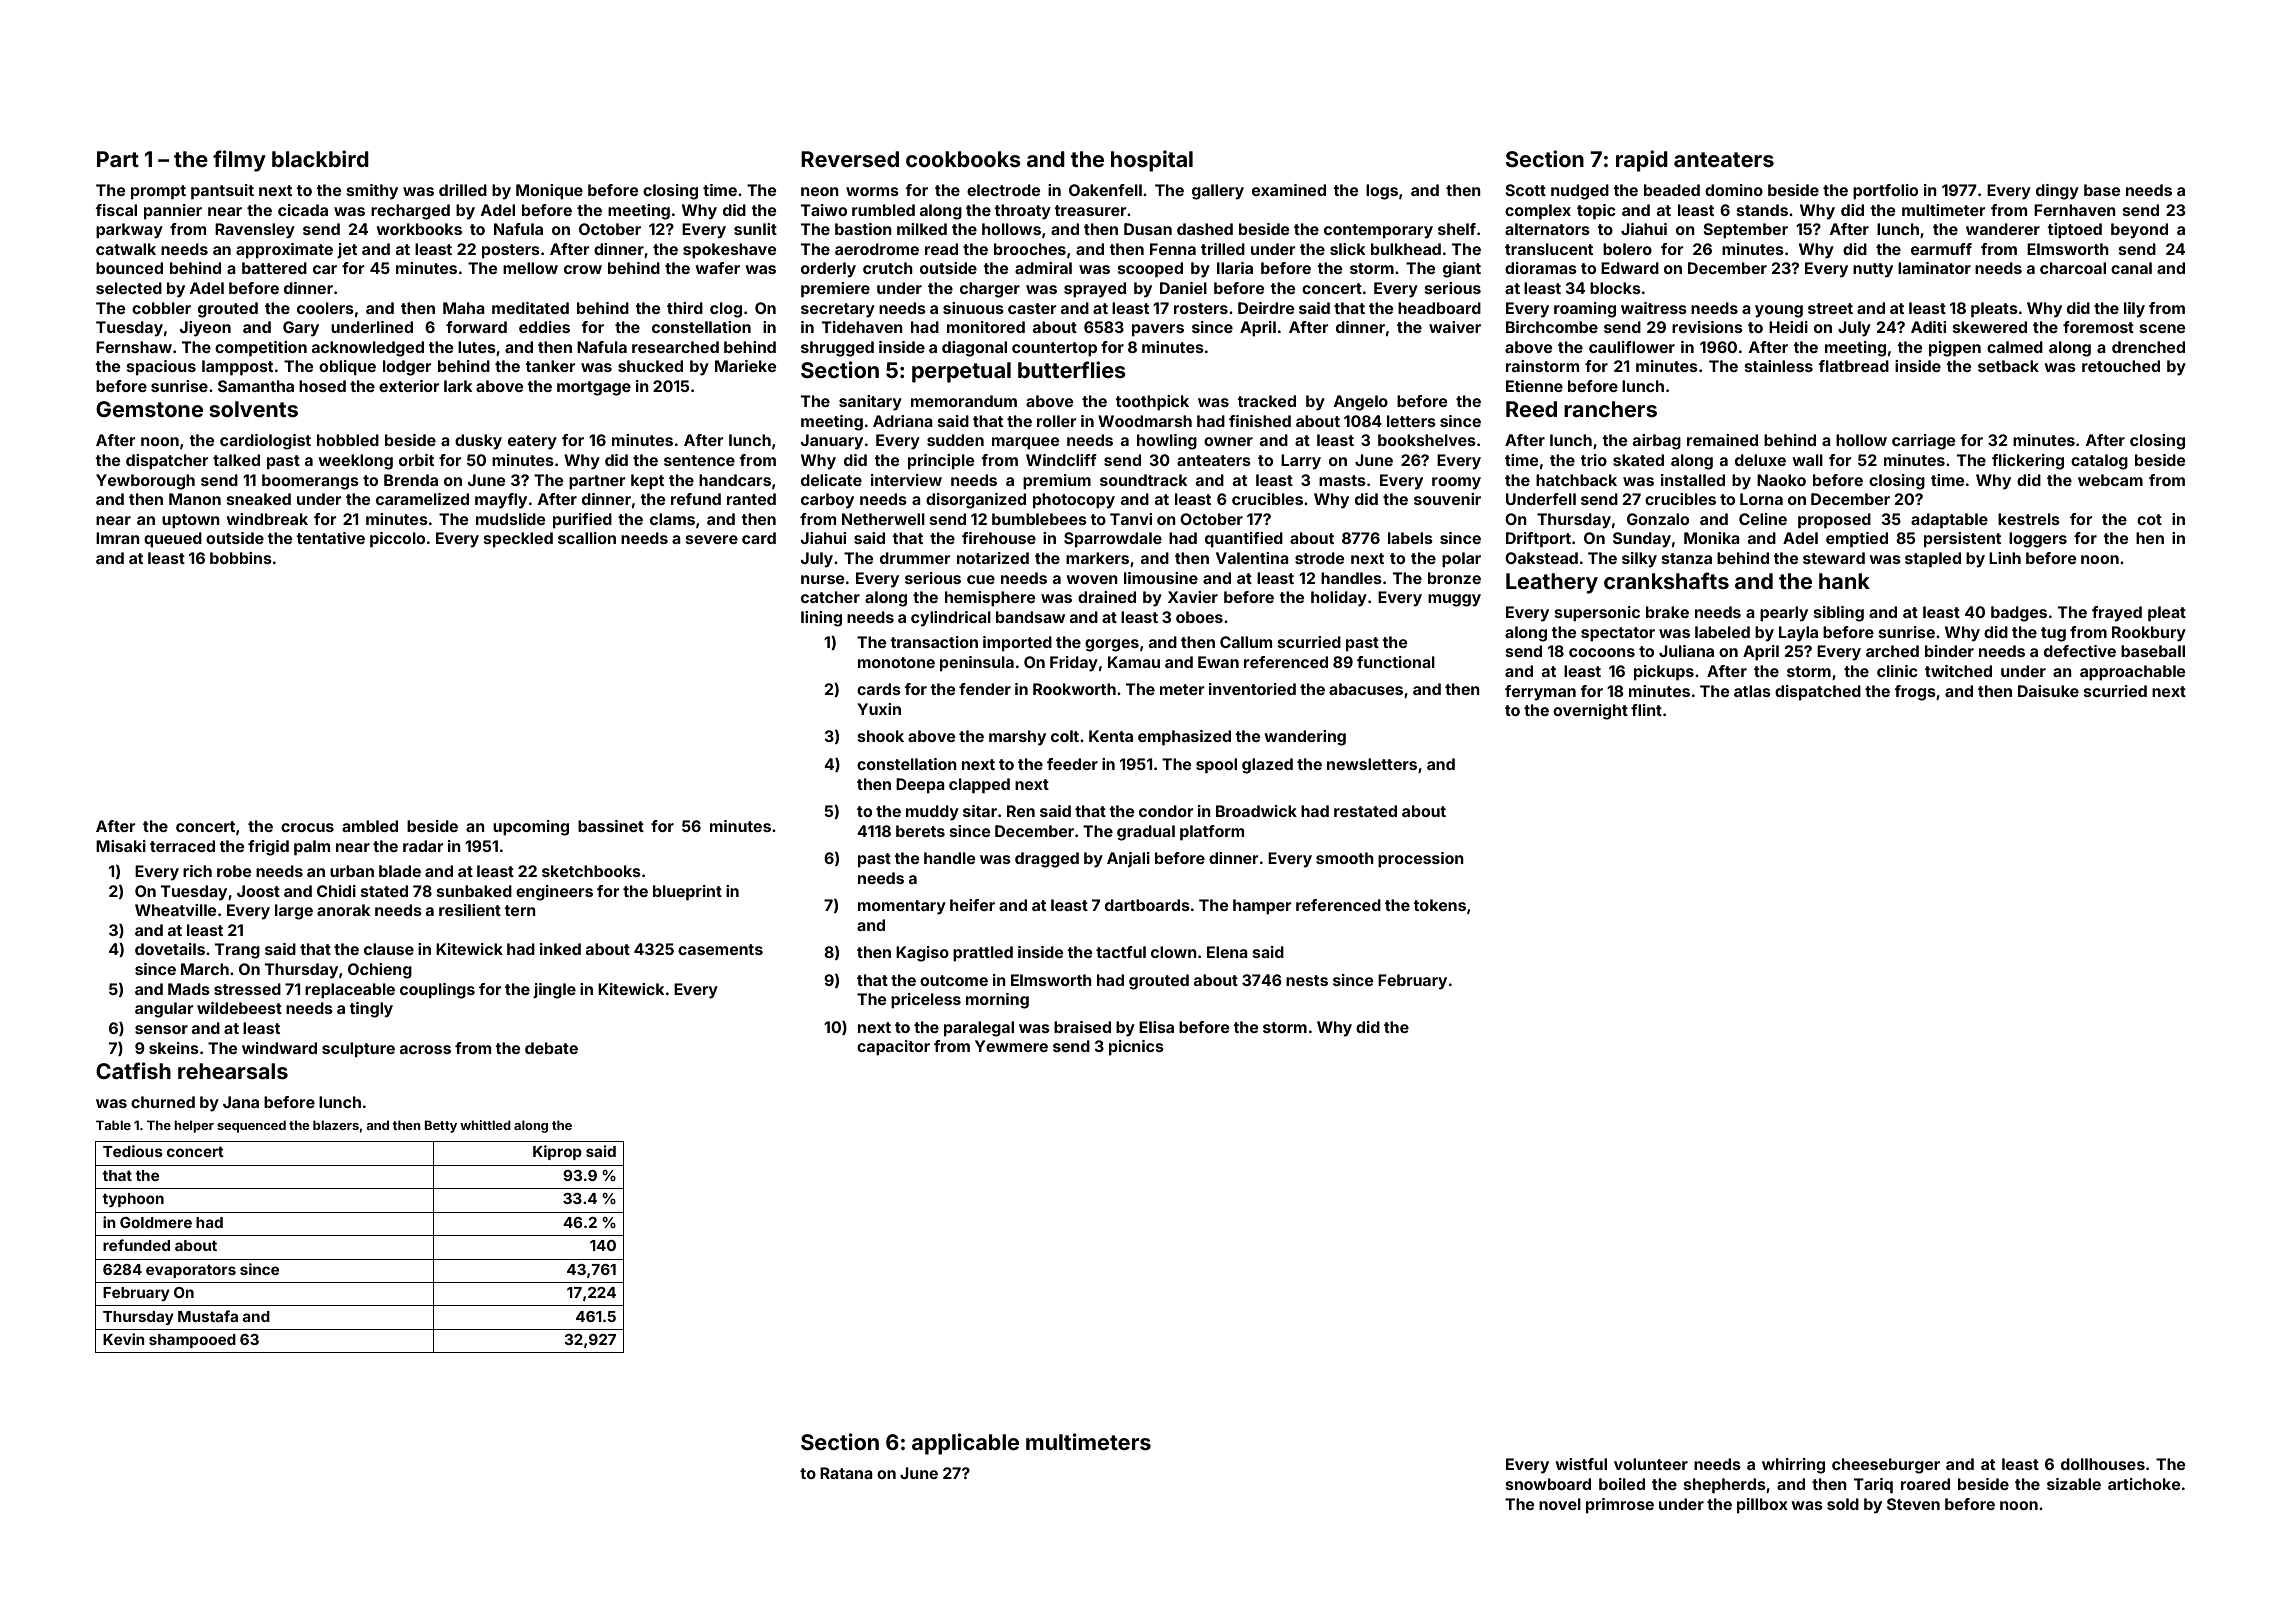  Describe the element at coordinates (116, 210) in the image. I see `fiscal` at that location.
